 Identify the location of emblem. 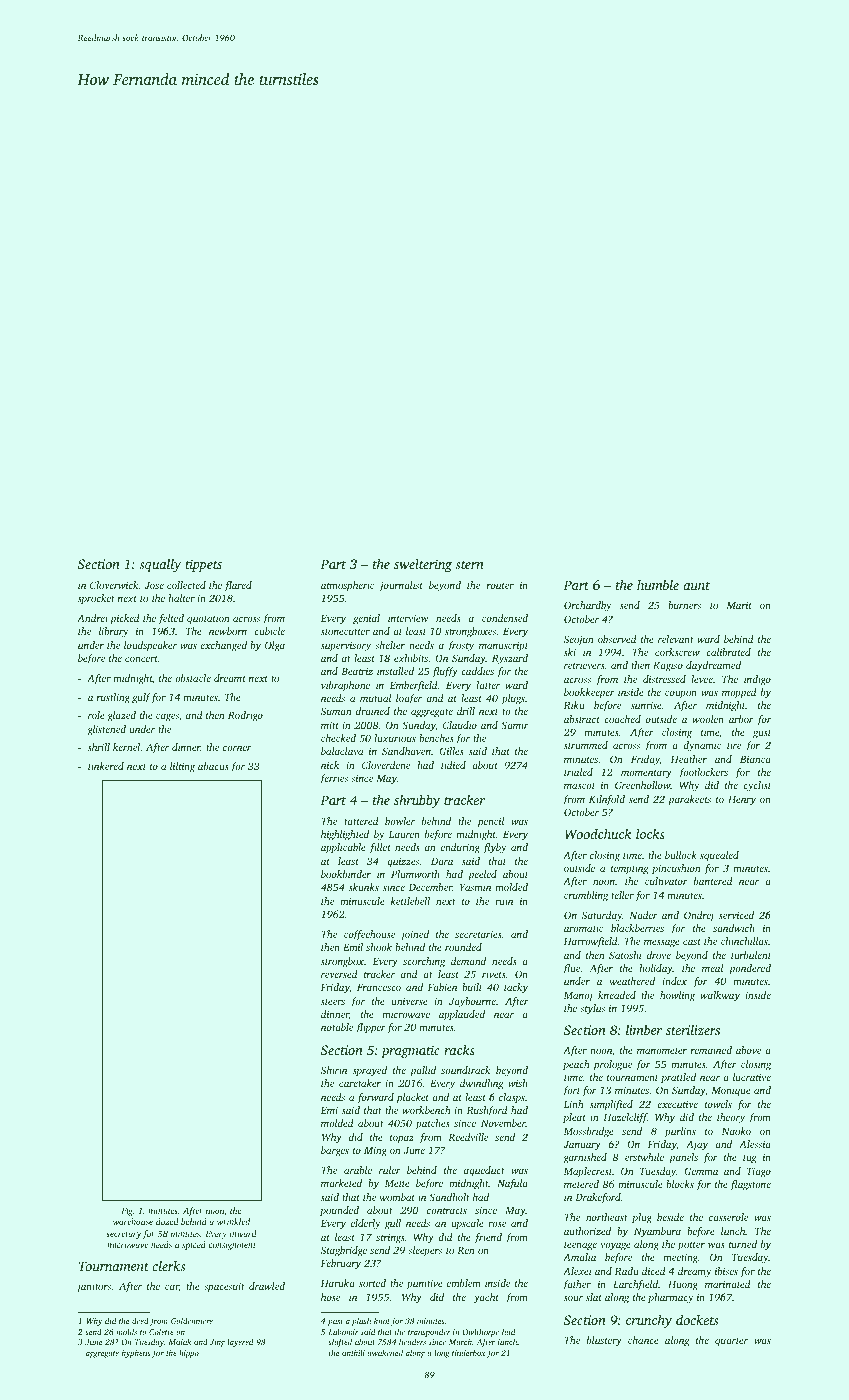
(464, 1283).
